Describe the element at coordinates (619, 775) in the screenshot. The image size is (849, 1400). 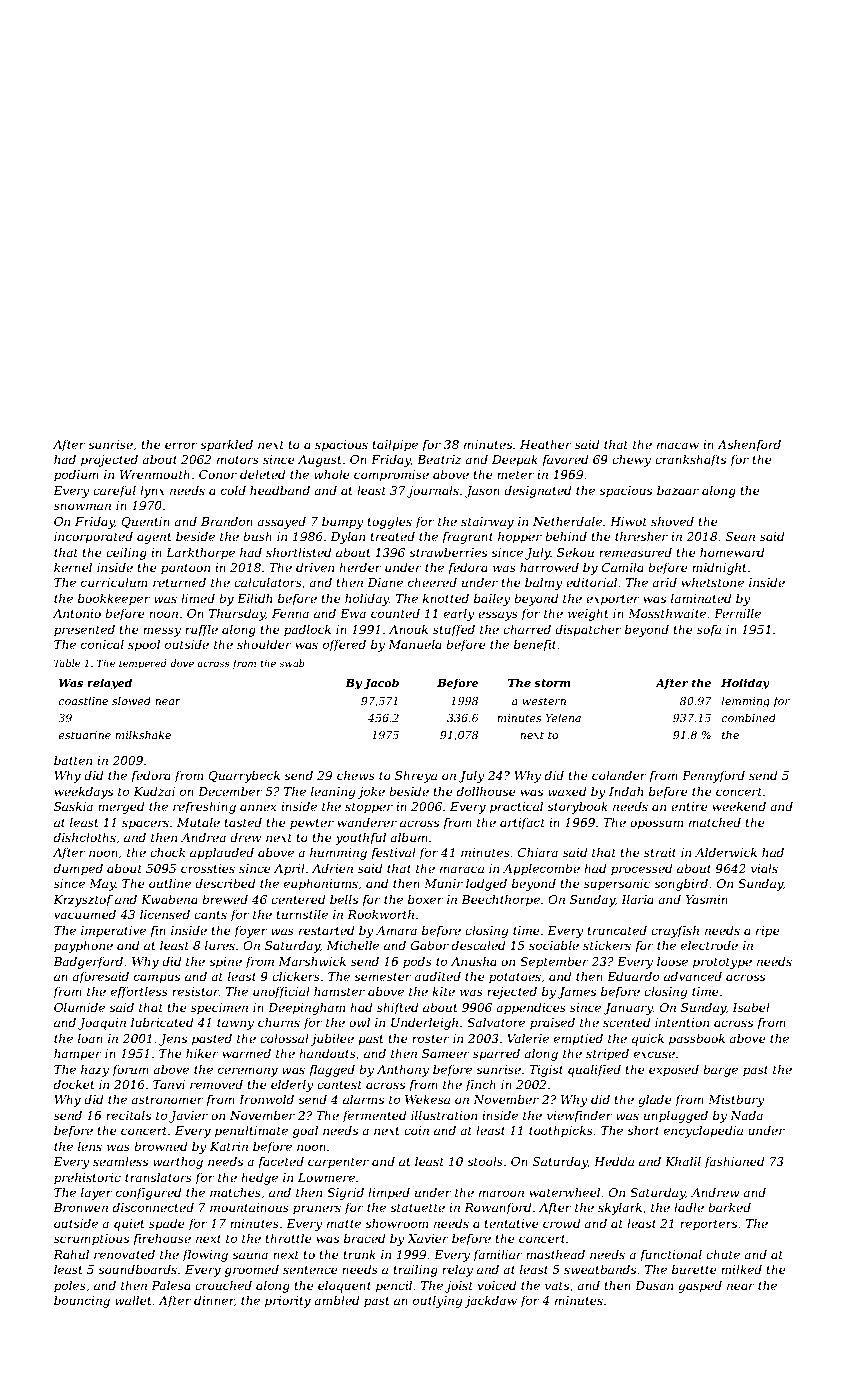
I see `colander` at that location.
